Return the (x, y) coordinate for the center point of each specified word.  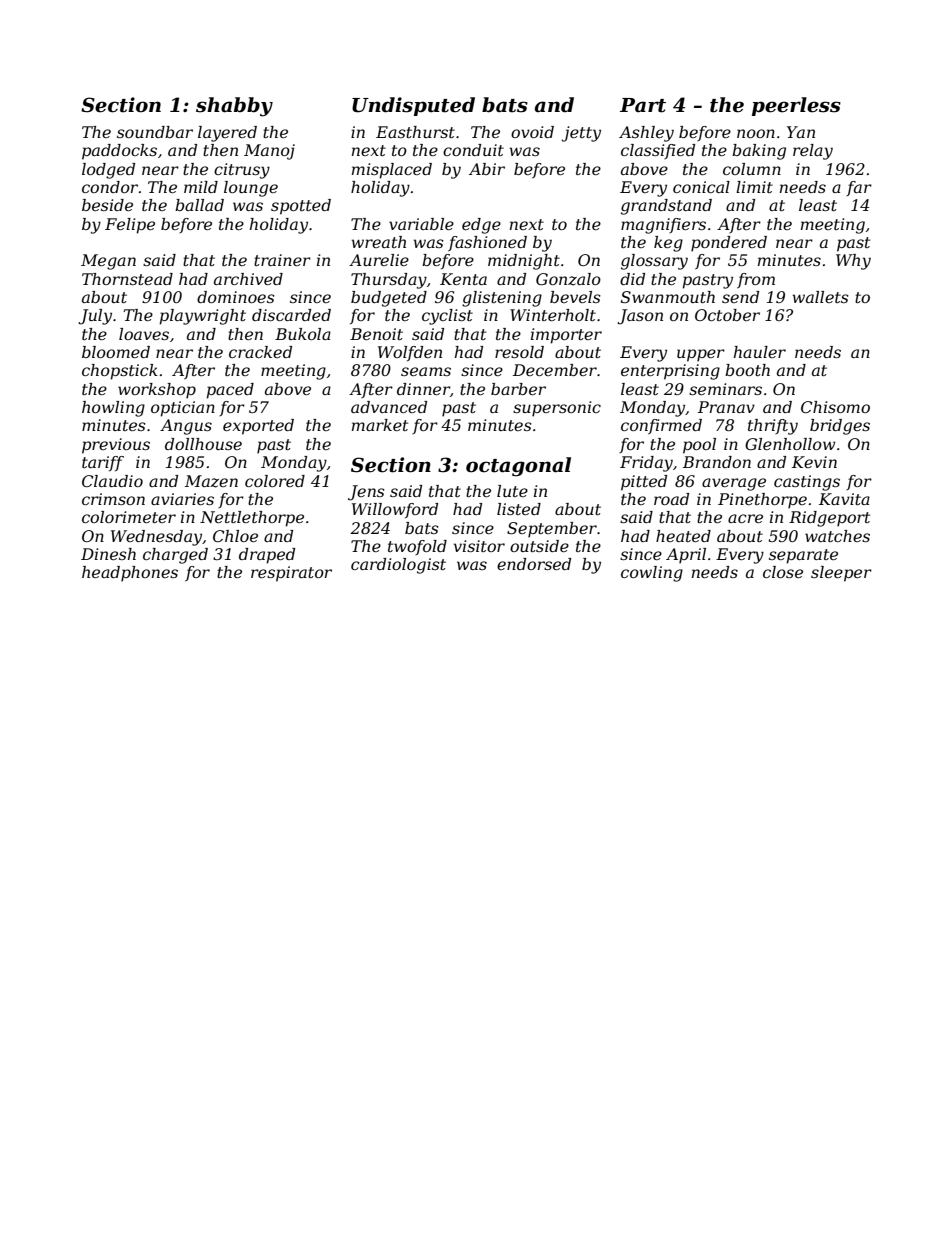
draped (267, 556)
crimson (113, 499)
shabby (234, 107)
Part (643, 105)
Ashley (646, 134)
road (671, 499)
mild (201, 187)
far (859, 188)
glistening (502, 299)
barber (518, 389)
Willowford (395, 510)
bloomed (116, 352)
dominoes (236, 297)
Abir (487, 169)
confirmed (661, 426)
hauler (760, 352)
